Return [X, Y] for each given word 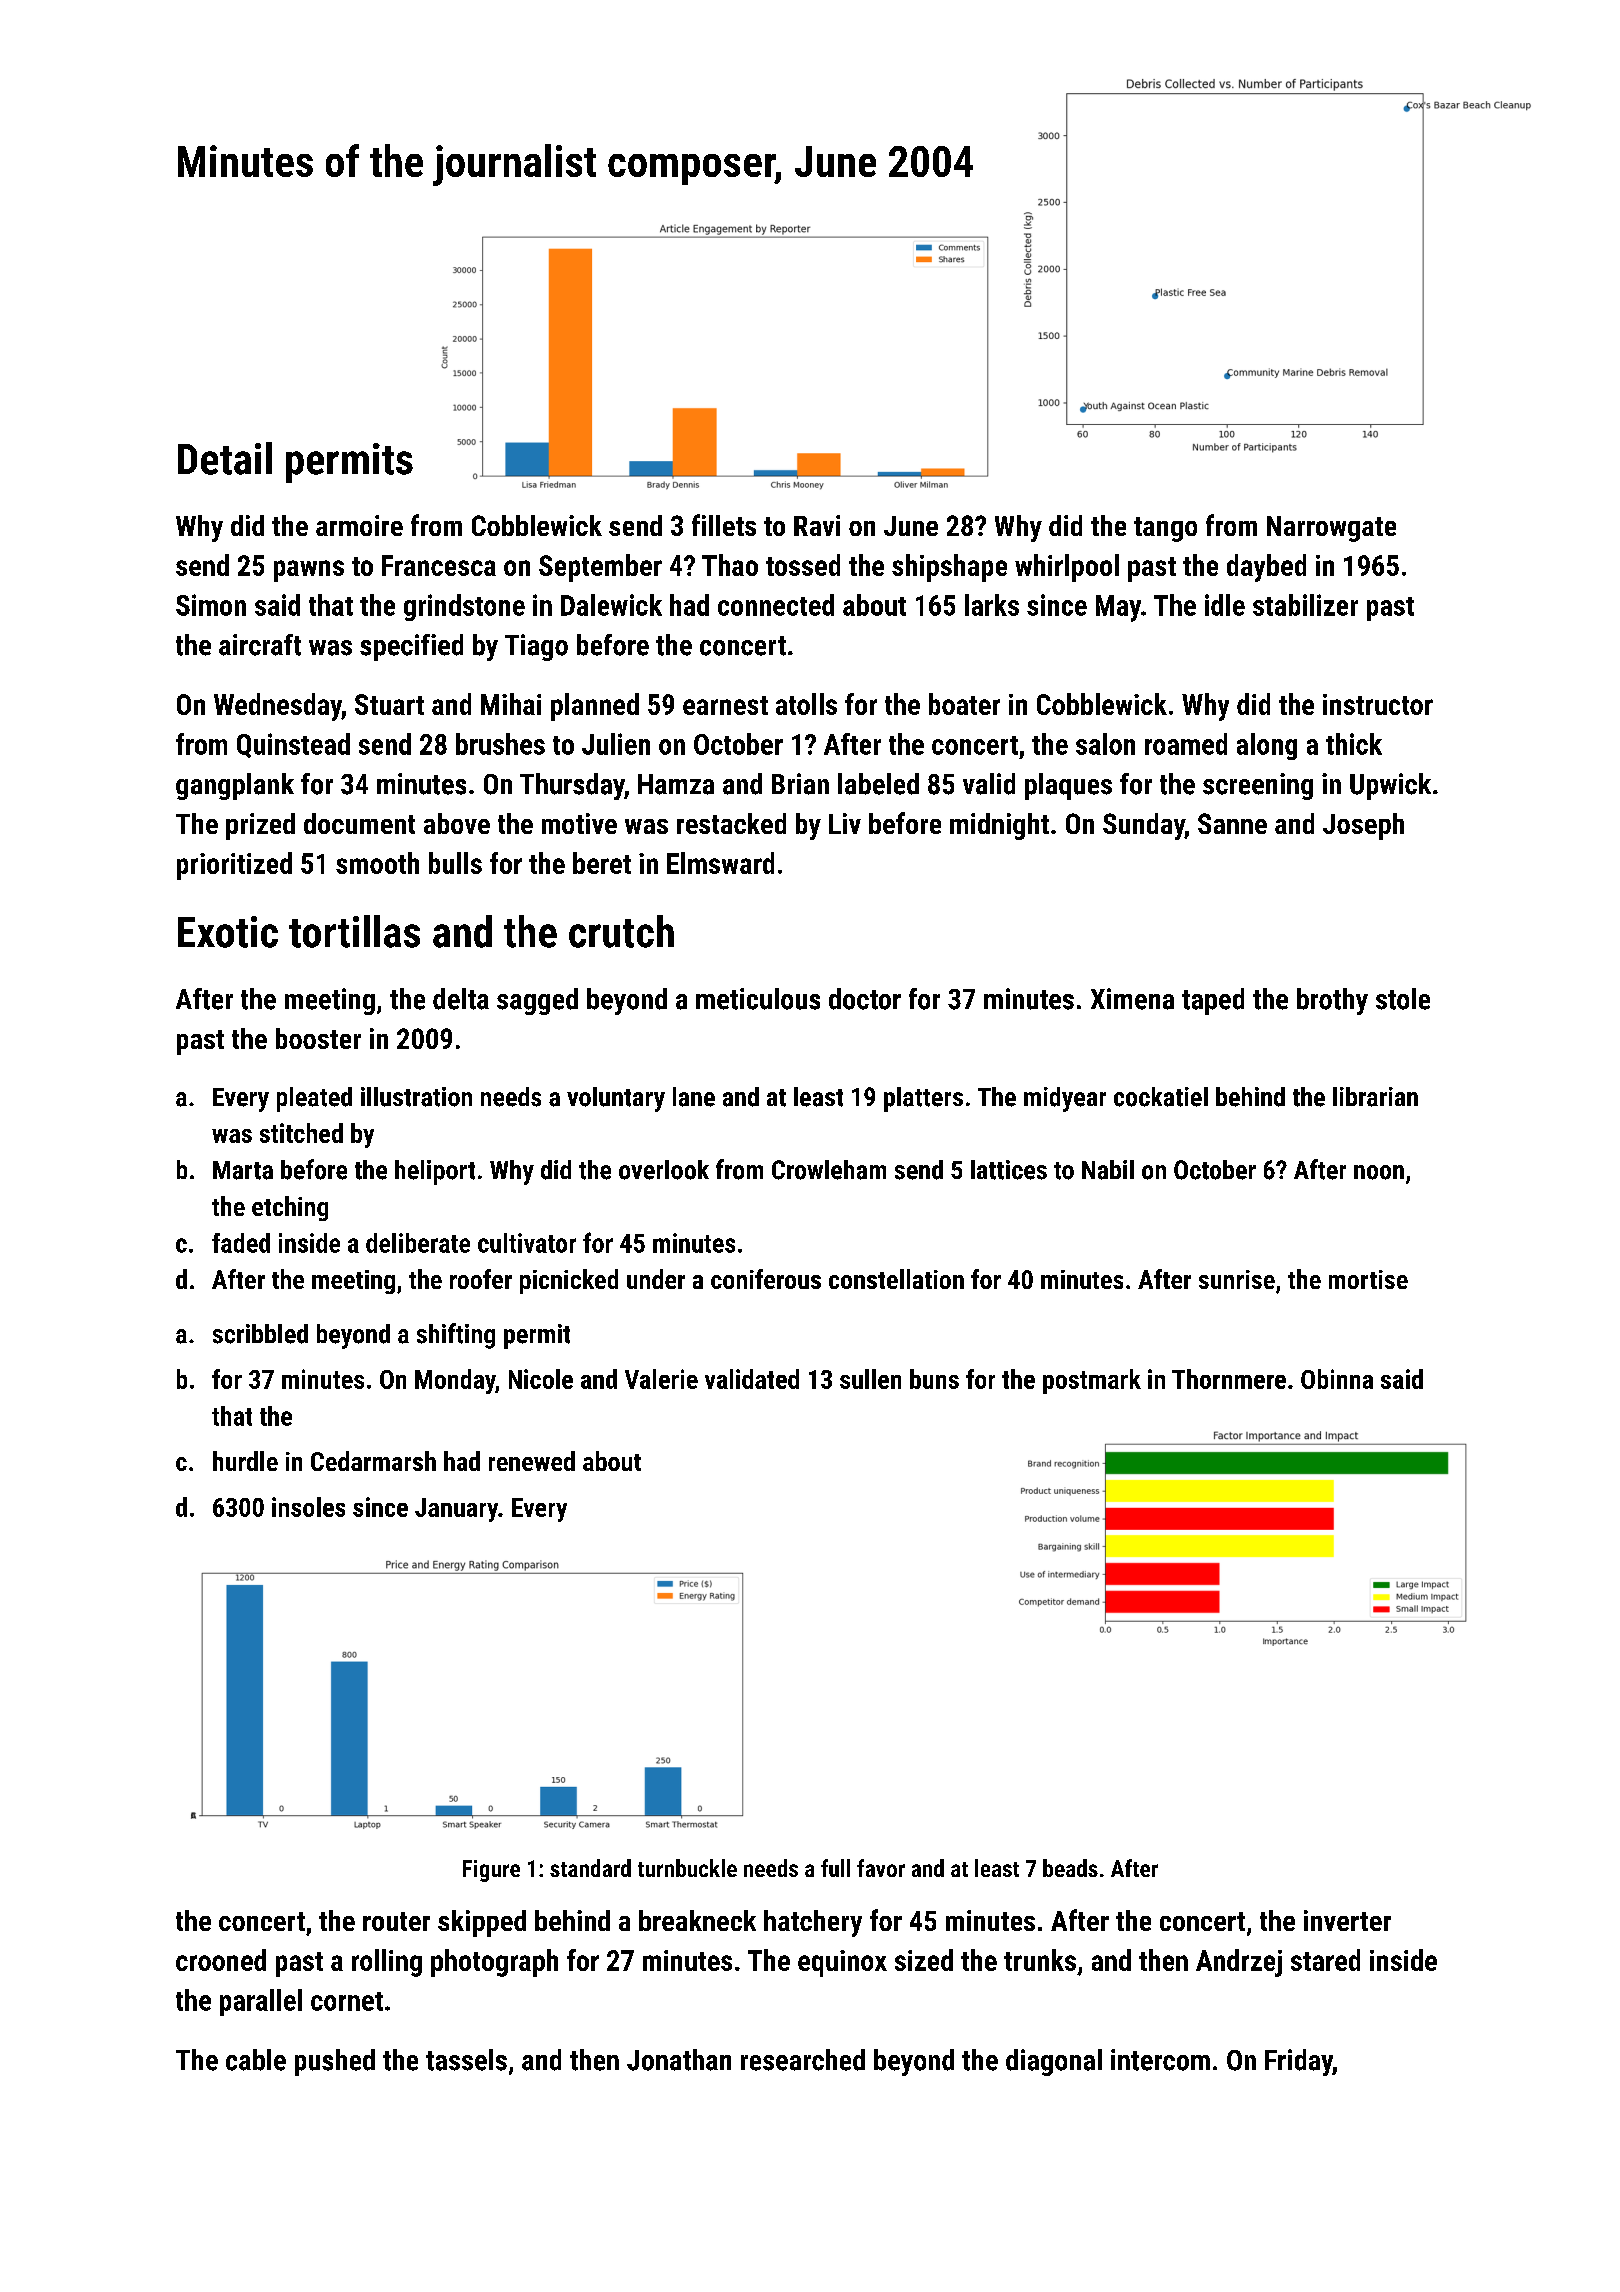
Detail [225, 458]
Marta [243, 1170]
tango [1165, 529]
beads [1070, 1868]
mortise [1368, 1279]
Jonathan [679, 2060]
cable [256, 2060]
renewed [532, 1461]
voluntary [616, 1099]
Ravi [817, 525]
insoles [308, 1507]
